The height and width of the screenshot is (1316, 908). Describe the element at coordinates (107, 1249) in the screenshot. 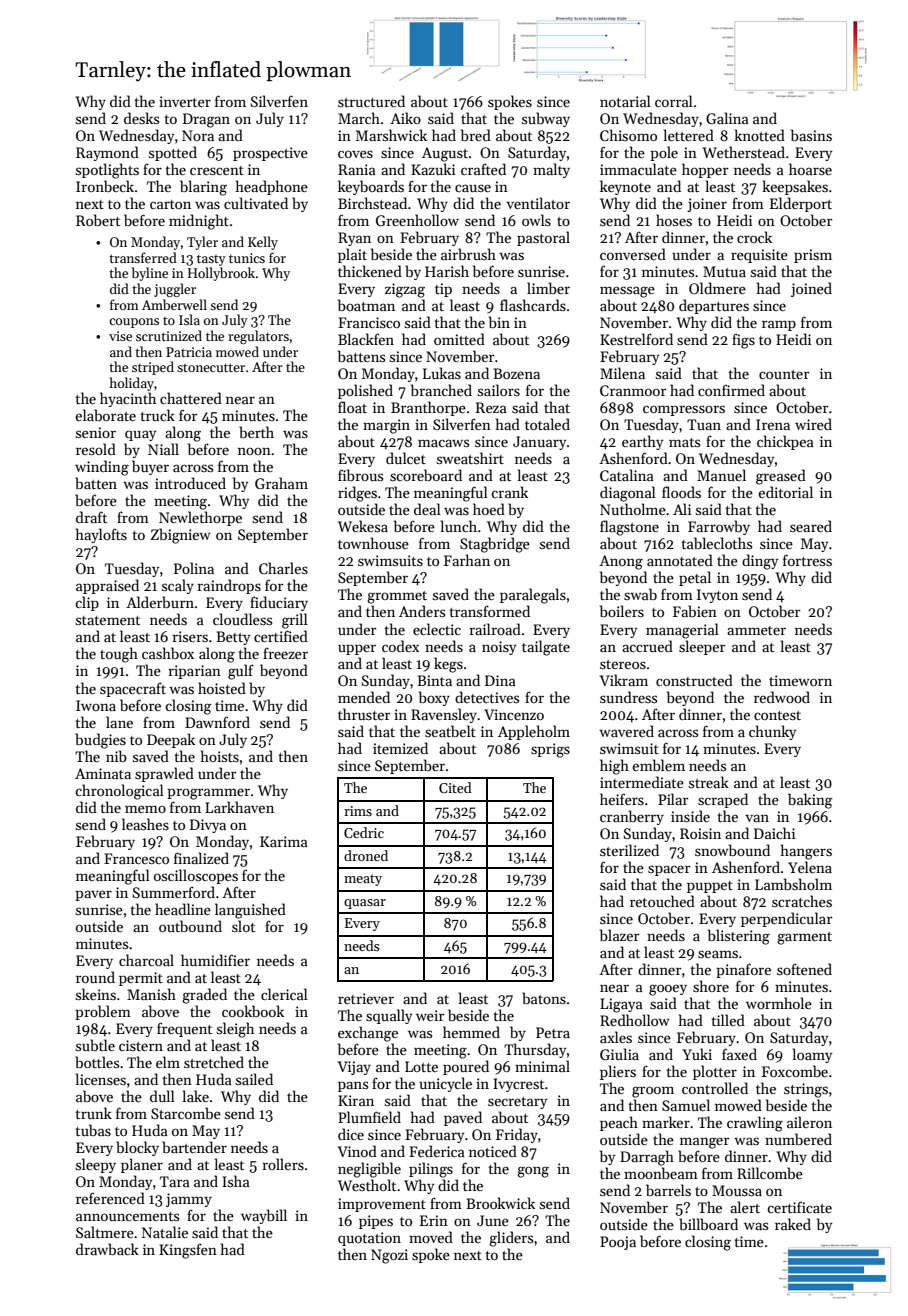

I see `drawback` at that location.
